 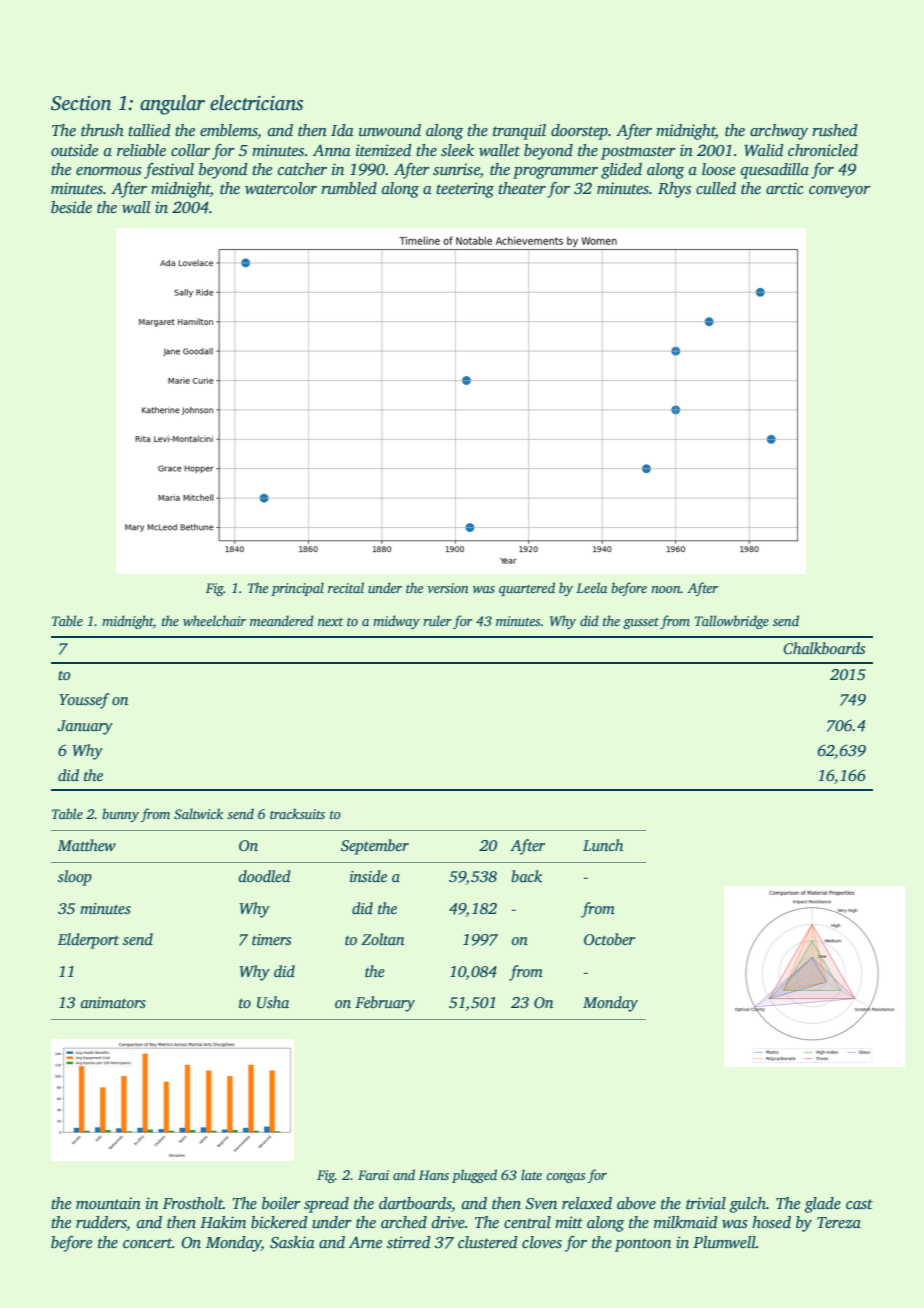 What do you see at coordinates (839, 192) in the page?
I see `conveyor` at bounding box center [839, 192].
